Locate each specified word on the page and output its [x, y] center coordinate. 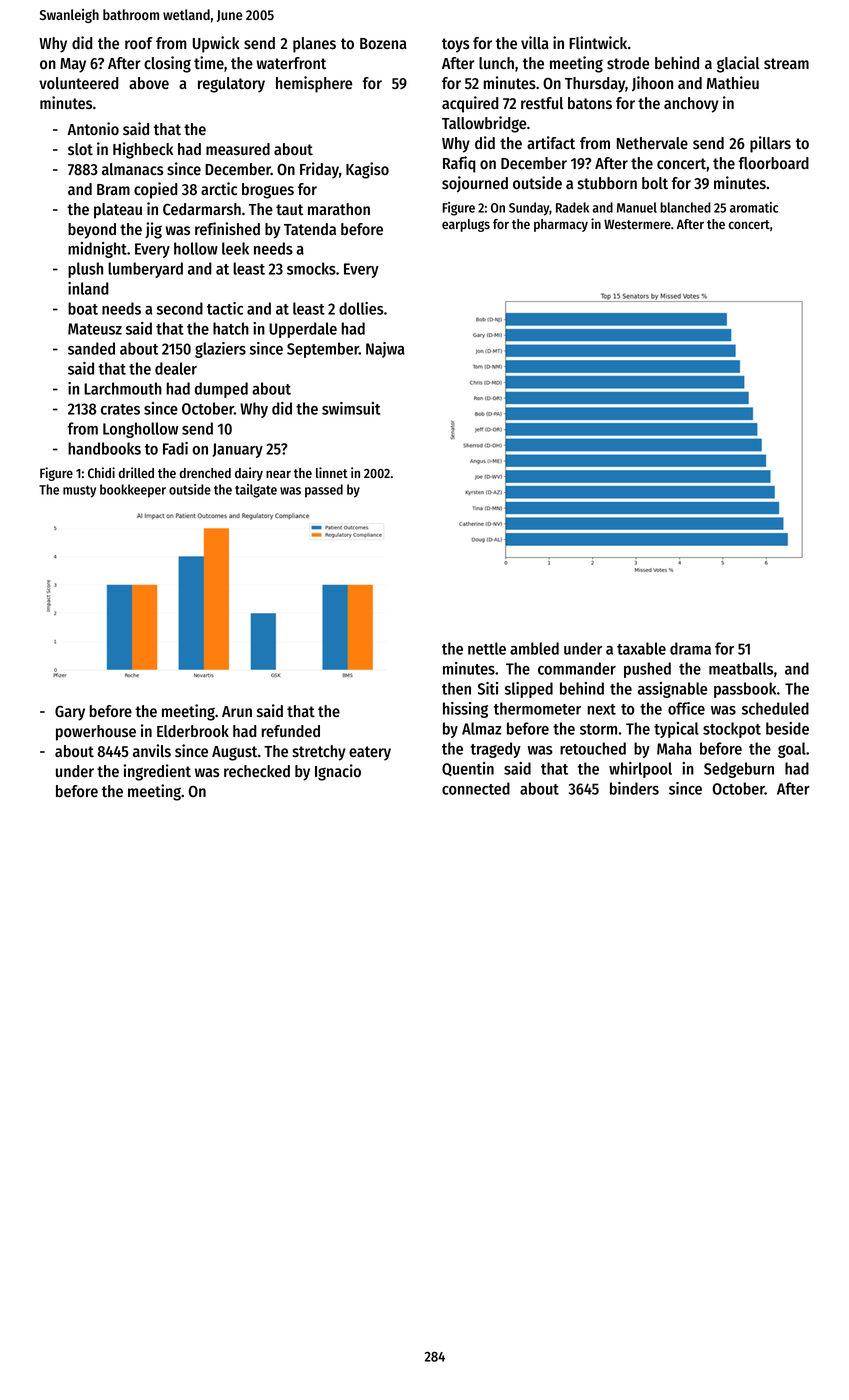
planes [314, 45]
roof [139, 43]
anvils [152, 751]
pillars [770, 144]
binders [634, 788]
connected [476, 788]
